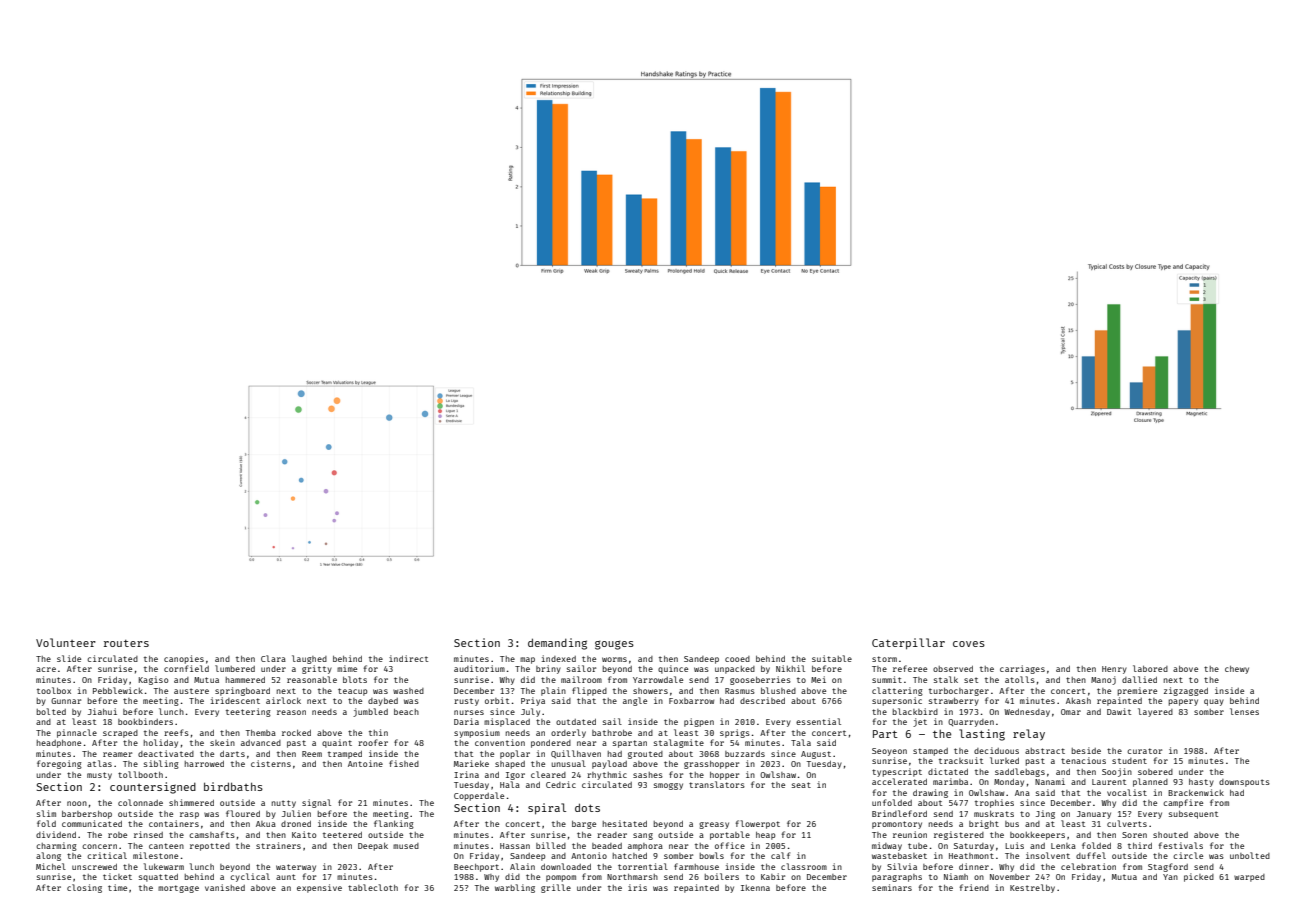 Image resolution: width=1308 pixels, height=924 pixels. What do you see at coordinates (497, 700) in the screenshot?
I see `orbit` at bounding box center [497, 700].
